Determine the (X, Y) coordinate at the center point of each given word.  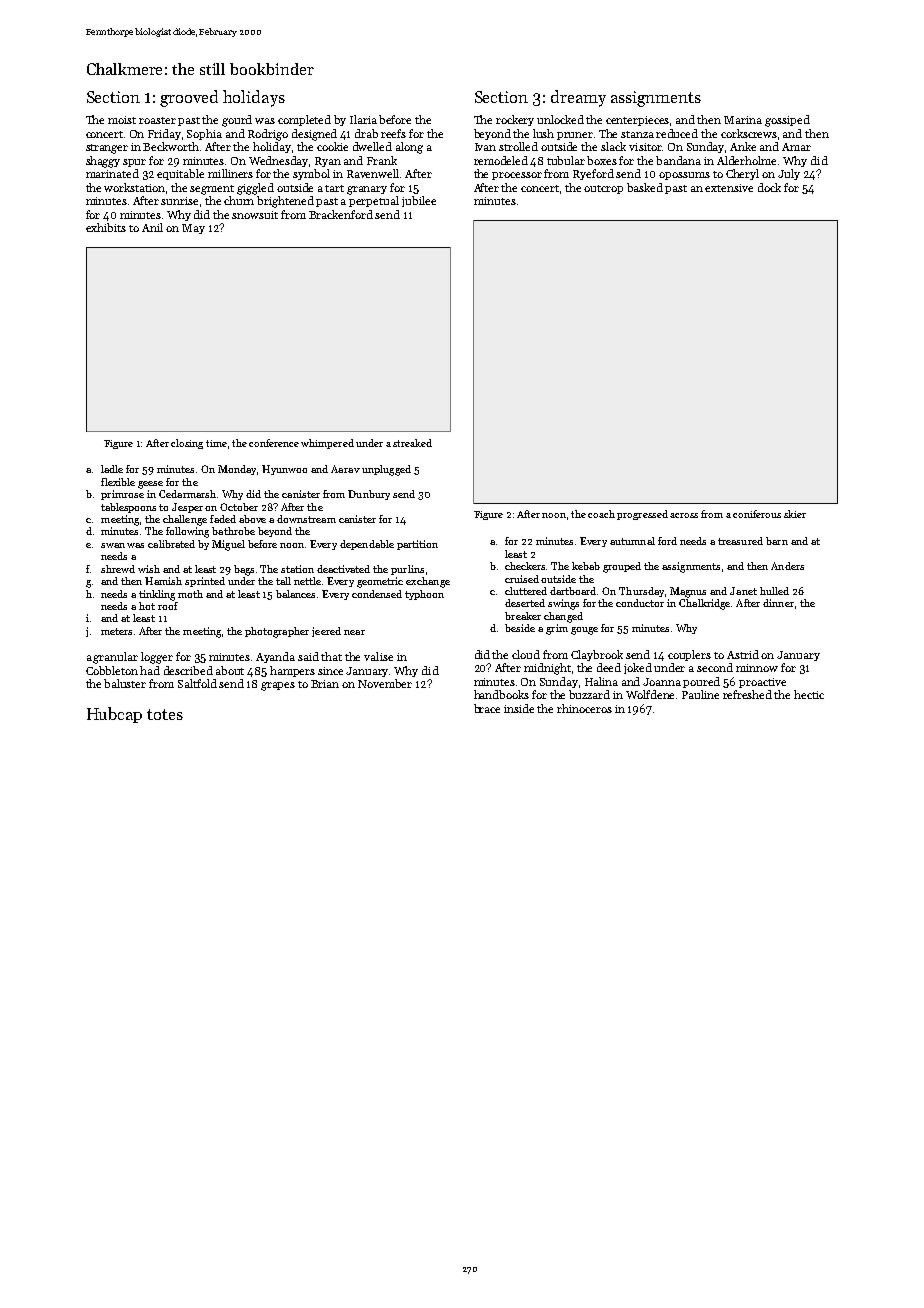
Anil (152, 227)
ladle (112, 469)
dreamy (578, 98)
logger (157, 658)
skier (795, 514)
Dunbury (369, 495)
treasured (740, 541)
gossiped (787, 121)
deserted (525, 603)
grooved (189, 98)
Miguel (228, 545)
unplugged (386, 470)
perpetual (374, 201)
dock (769, 187)
